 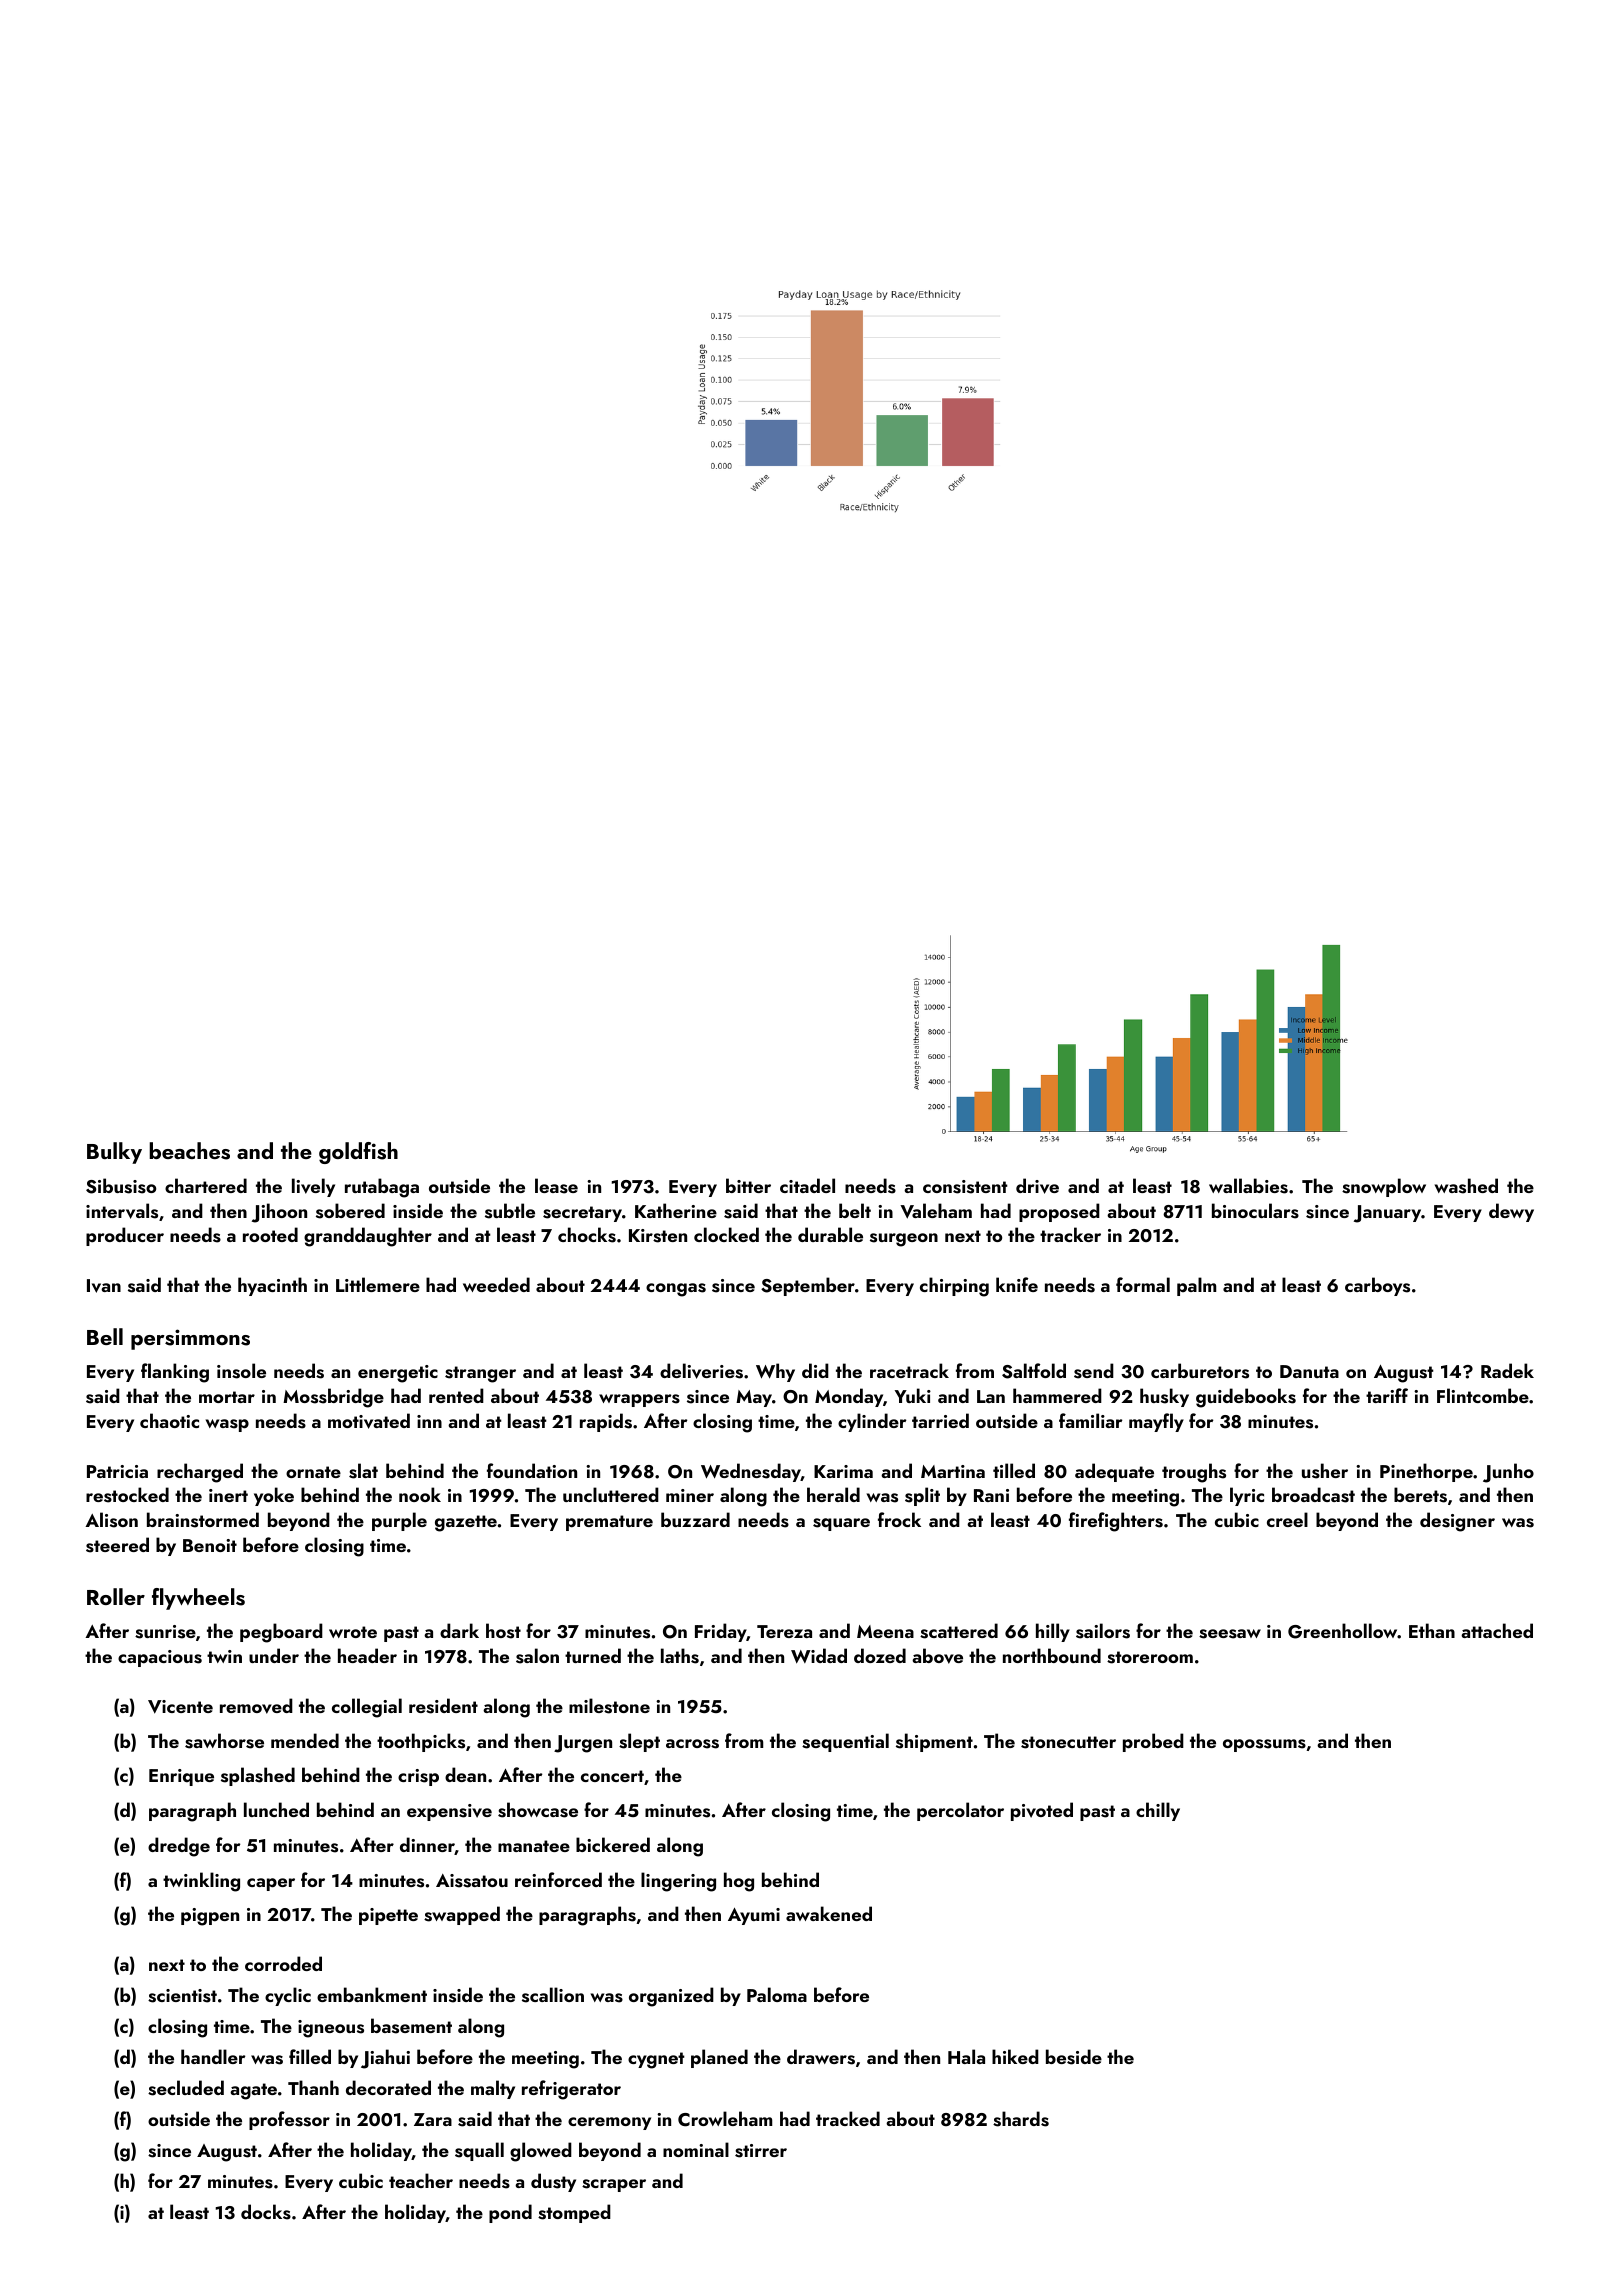 I want to click on Ayumi, so click(x=754, y=1916).
